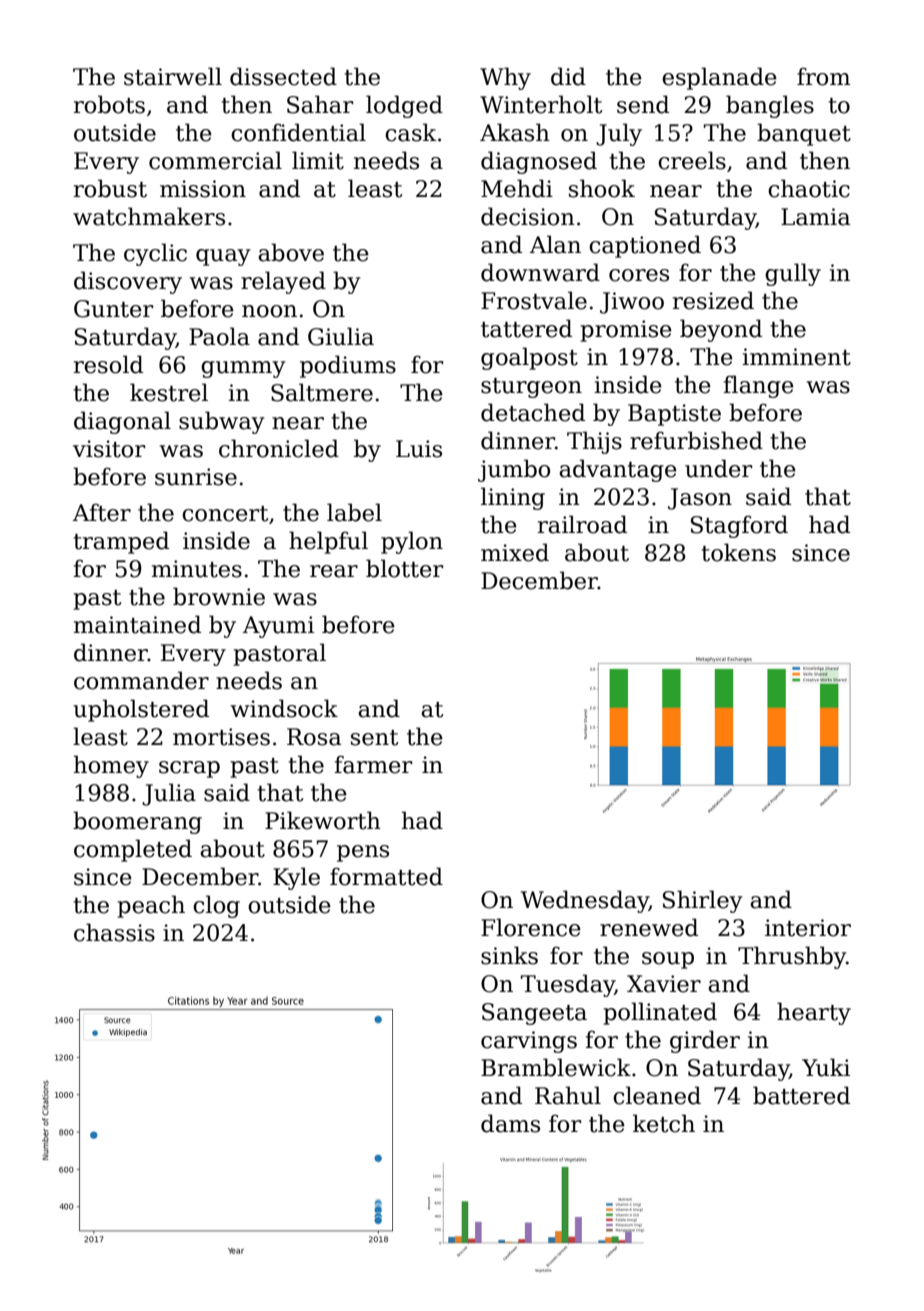 The image size is (924, 1311). Describe the element at coordinates (419, 449) in the screenshot. I see `Luis` at that location.
